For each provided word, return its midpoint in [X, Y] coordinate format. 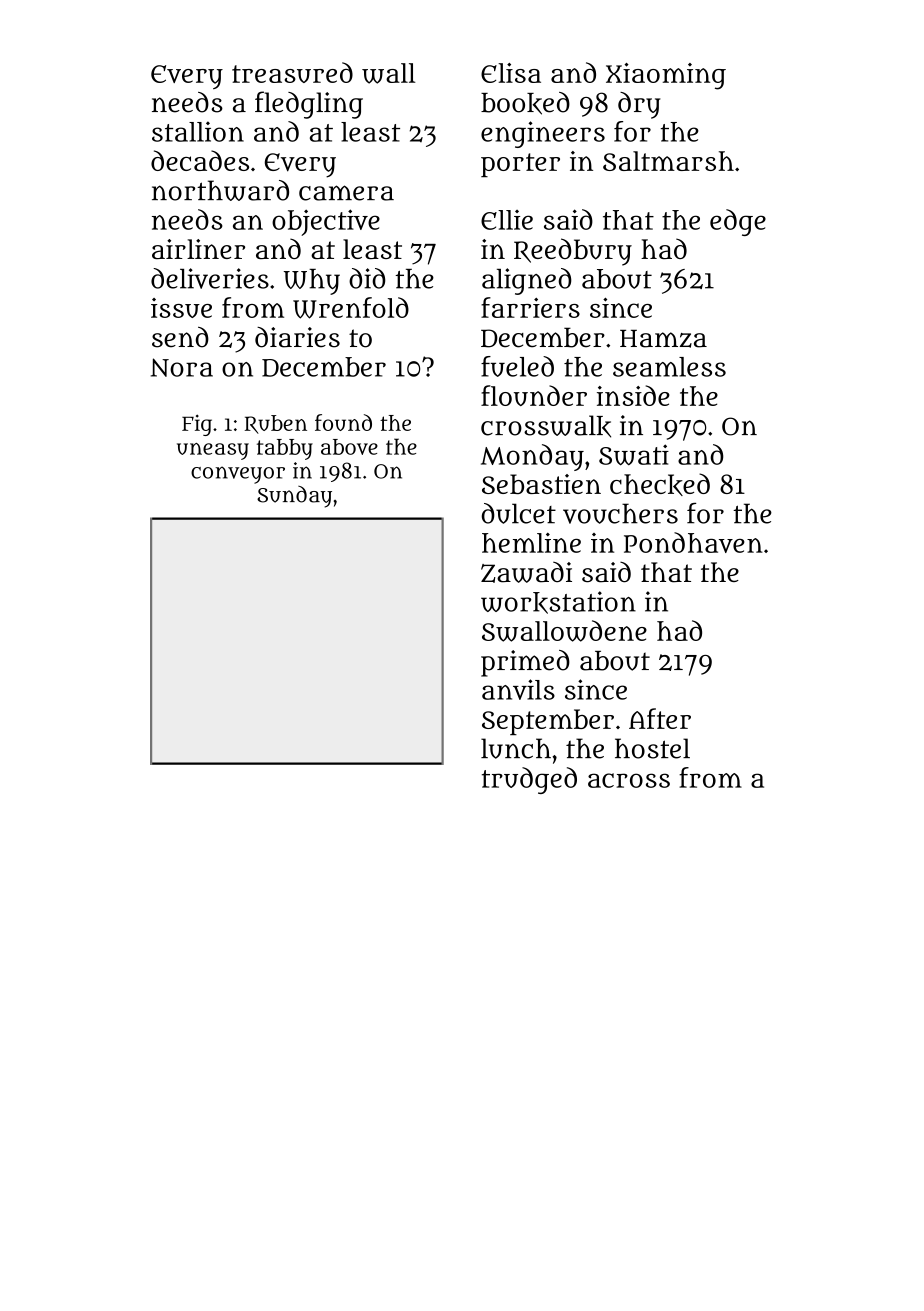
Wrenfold [351, 308]
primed [525, 663]
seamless [669, 367]
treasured [292, 72]
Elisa [511, 73]
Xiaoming [666, 76]
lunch [516, 748]
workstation [558, 602]
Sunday [294, 497]
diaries [297, 337]
